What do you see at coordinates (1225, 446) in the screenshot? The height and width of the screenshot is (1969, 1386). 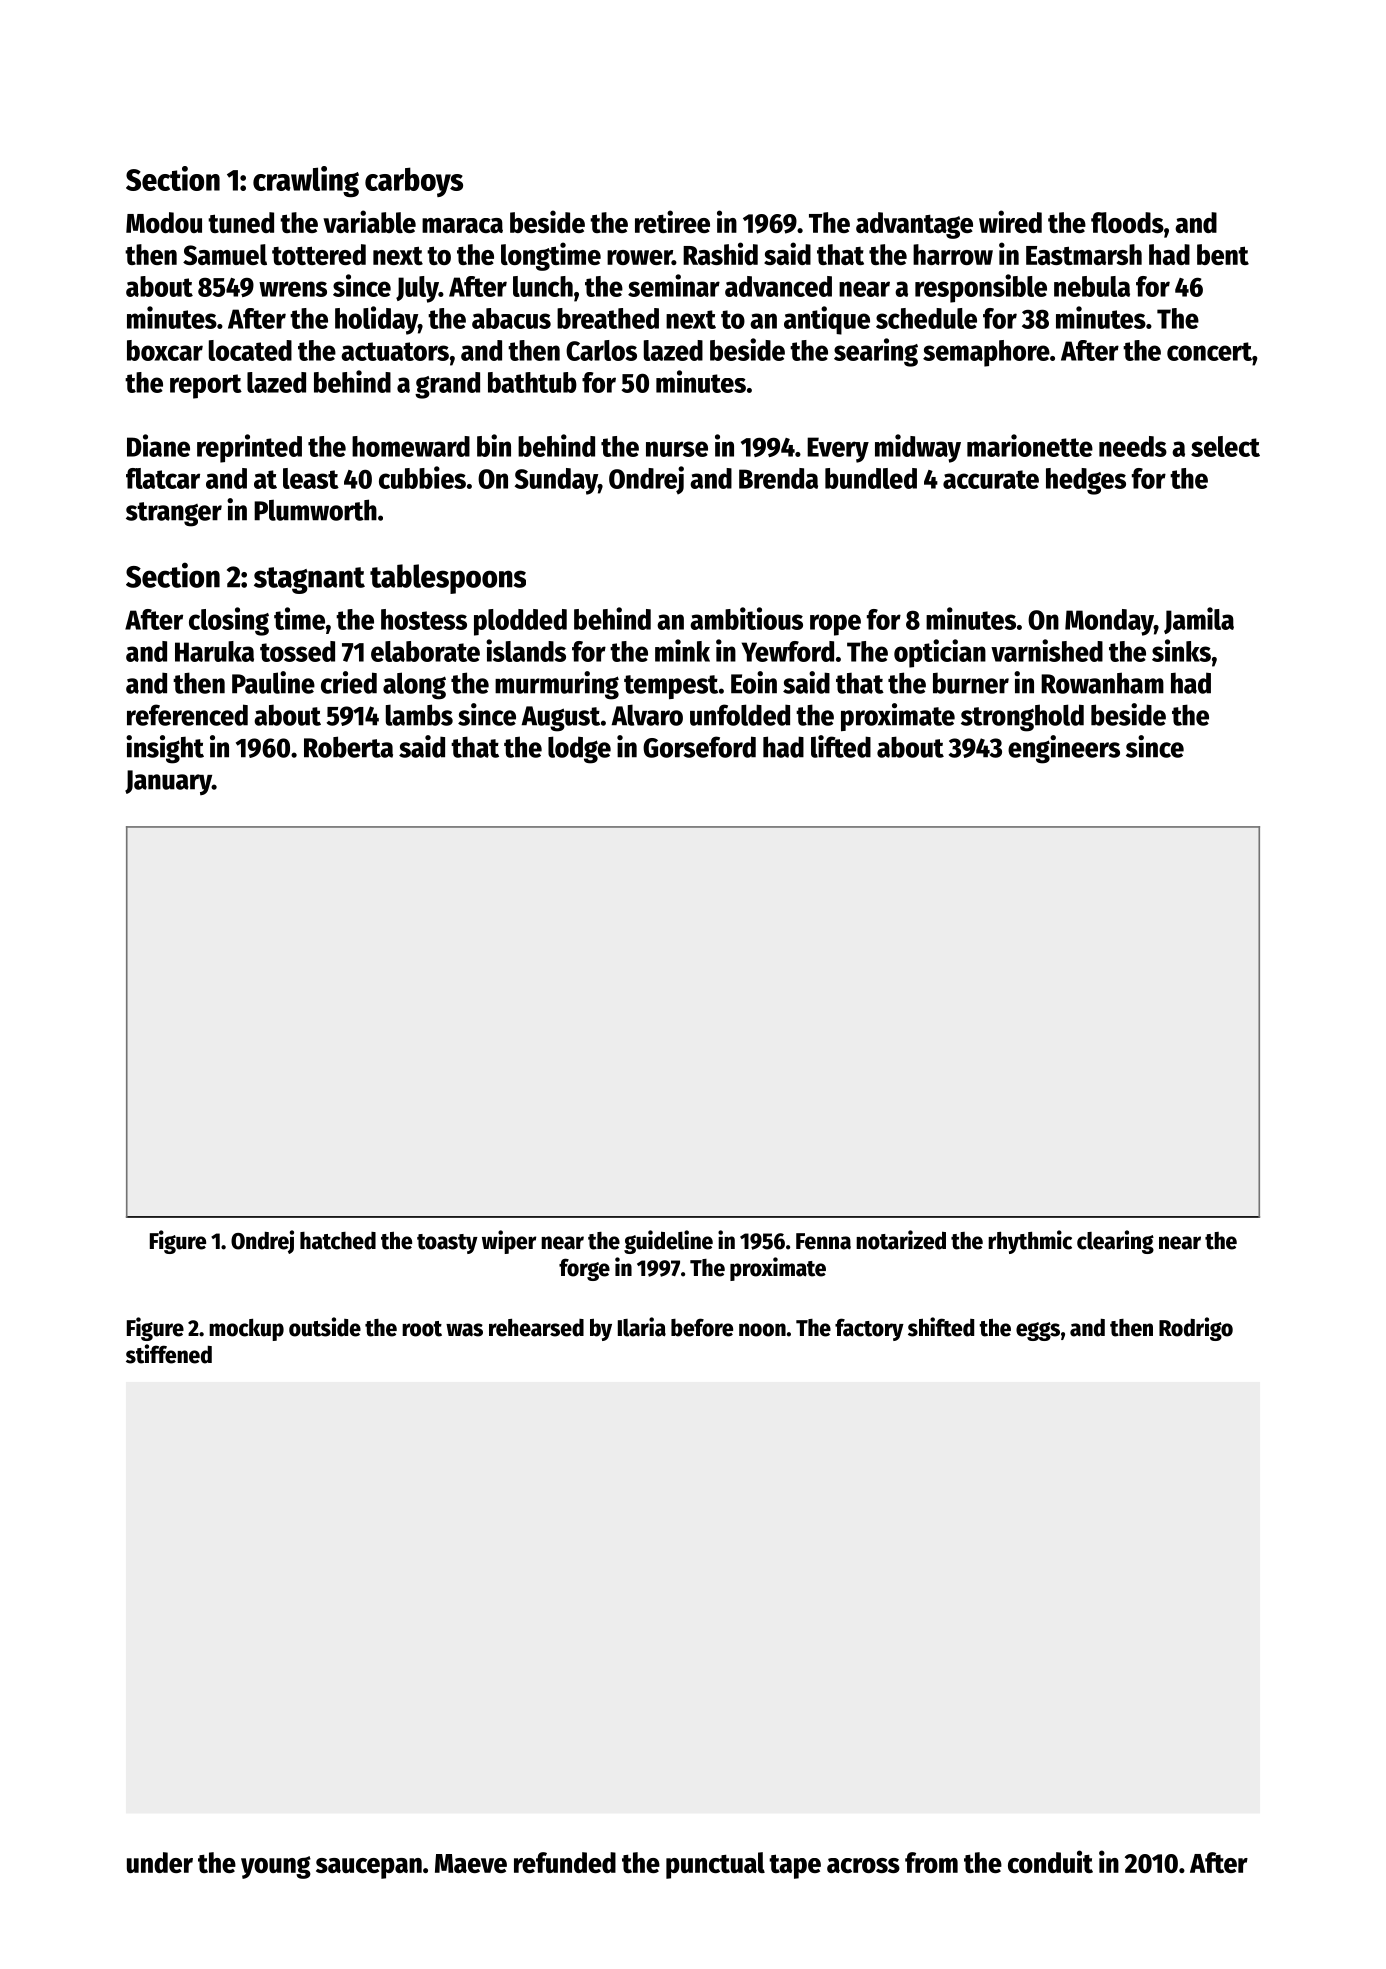 I see `select` at bounding box center [1225, 446].
